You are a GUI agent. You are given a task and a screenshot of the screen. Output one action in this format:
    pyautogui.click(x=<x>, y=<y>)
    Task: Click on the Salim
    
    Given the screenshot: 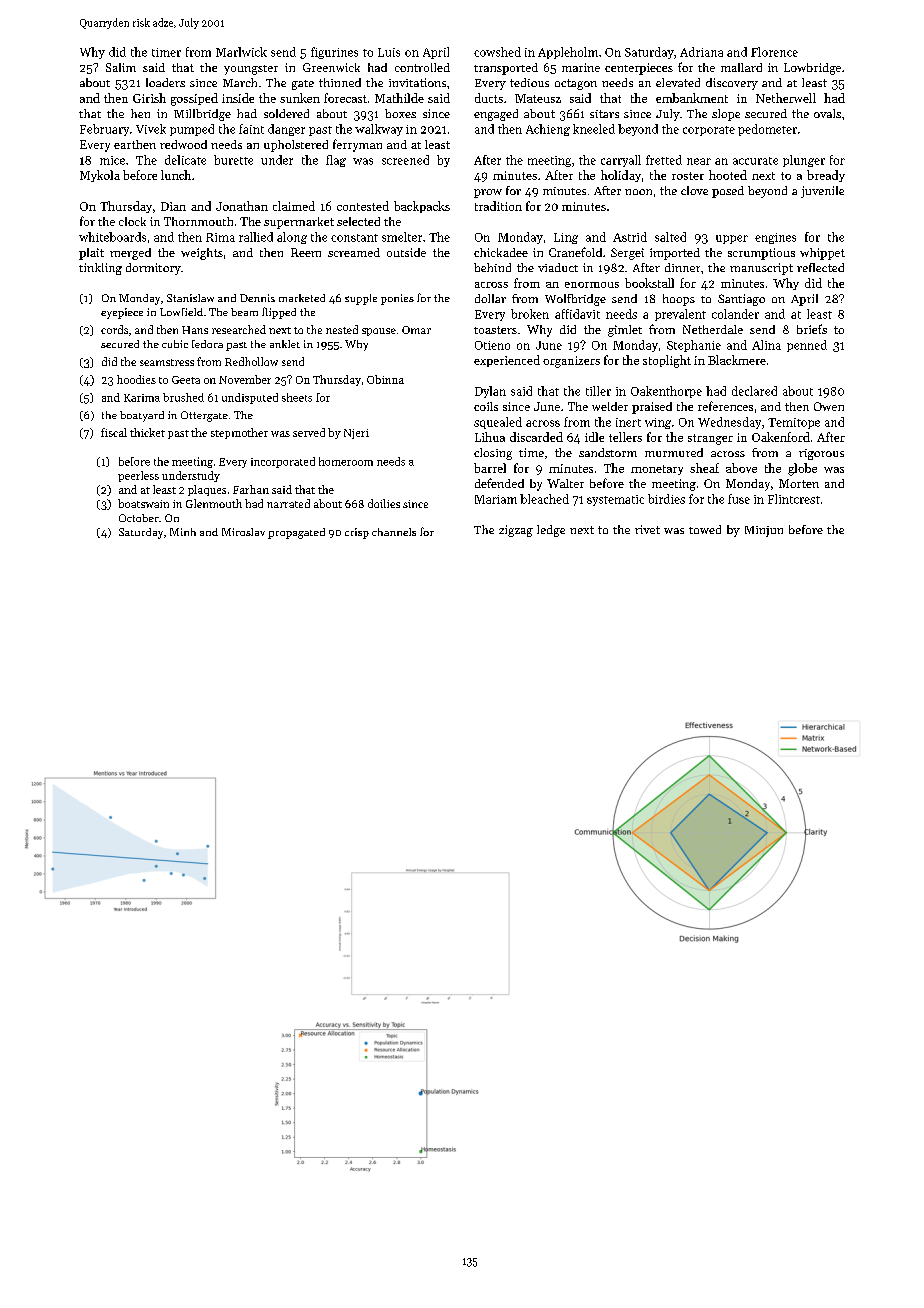 What is the action you would take?
    pyautogui.click(x=121, y=67)
